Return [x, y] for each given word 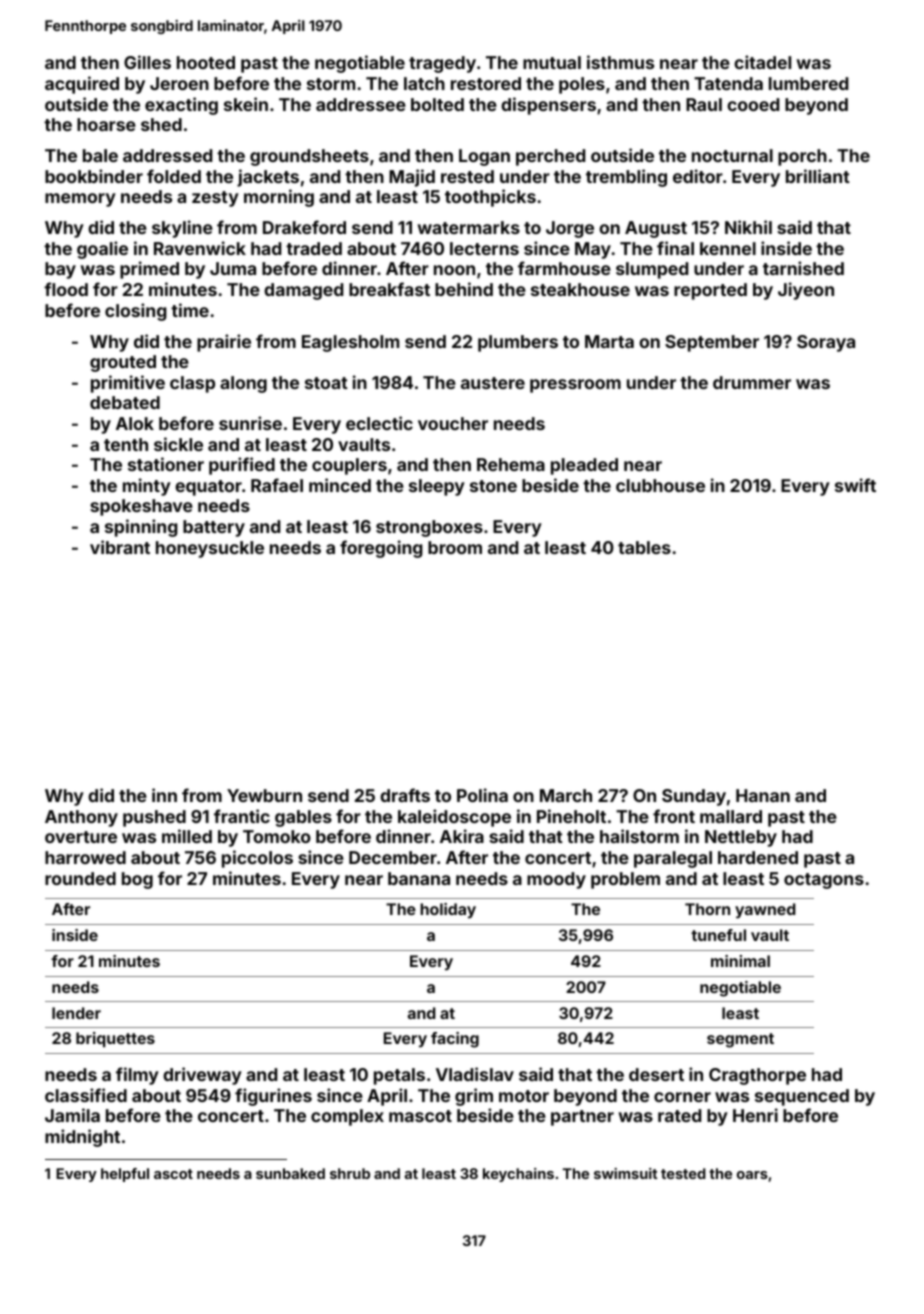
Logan [484, 157]
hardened [758, 857]
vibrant [120, 547]
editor [698, 176]
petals [399, 1076]
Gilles [147, 62]
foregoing [381, 549]
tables [644, 547]
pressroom [575, 386]
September [712, 343]
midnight [82, 1138]
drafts [405, 795]
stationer [166, 464]
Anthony [81, 818]
